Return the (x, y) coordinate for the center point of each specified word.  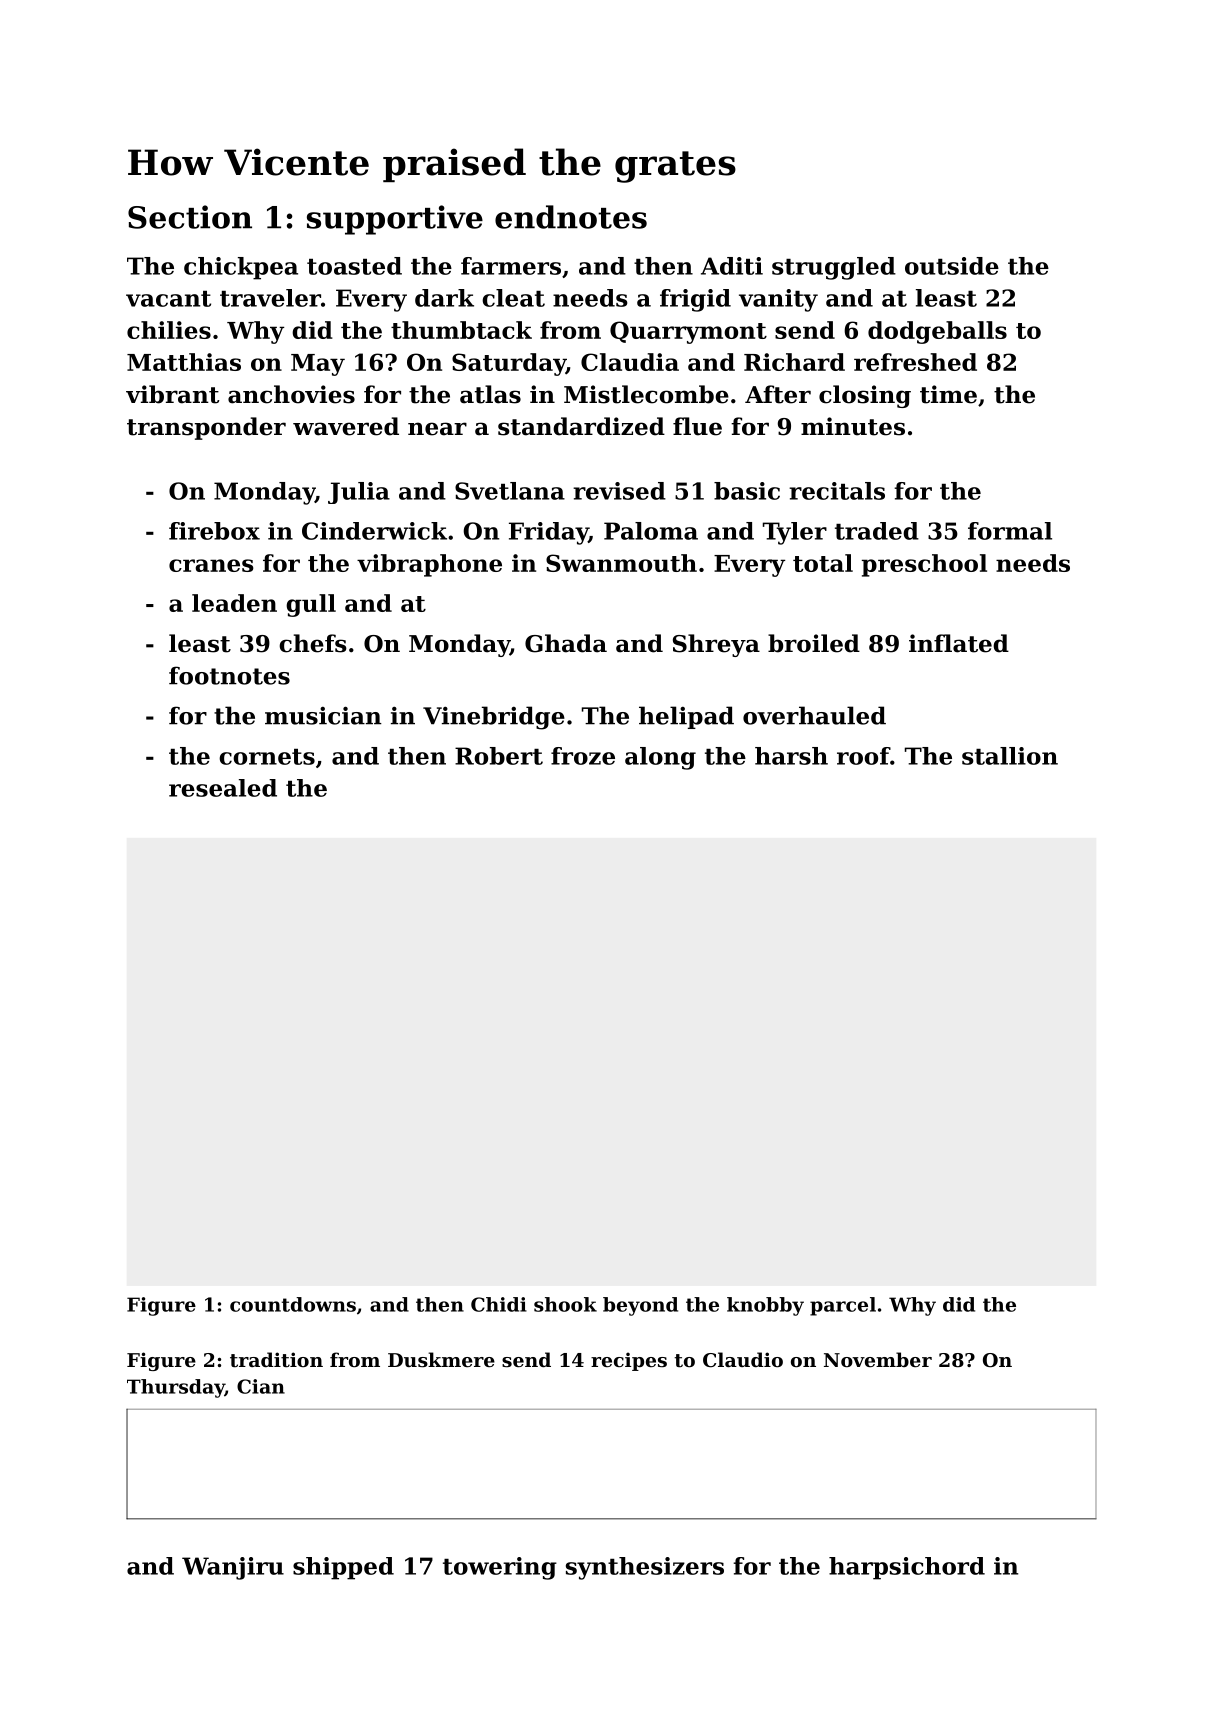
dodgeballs (937, 332)
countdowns (293, 1304)
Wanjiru (233, 1568)
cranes (211, 565)
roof (863, 756)
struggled (834, 268)
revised (619, 491)
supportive (395, 220)
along (660, 758)
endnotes (571, 217)
